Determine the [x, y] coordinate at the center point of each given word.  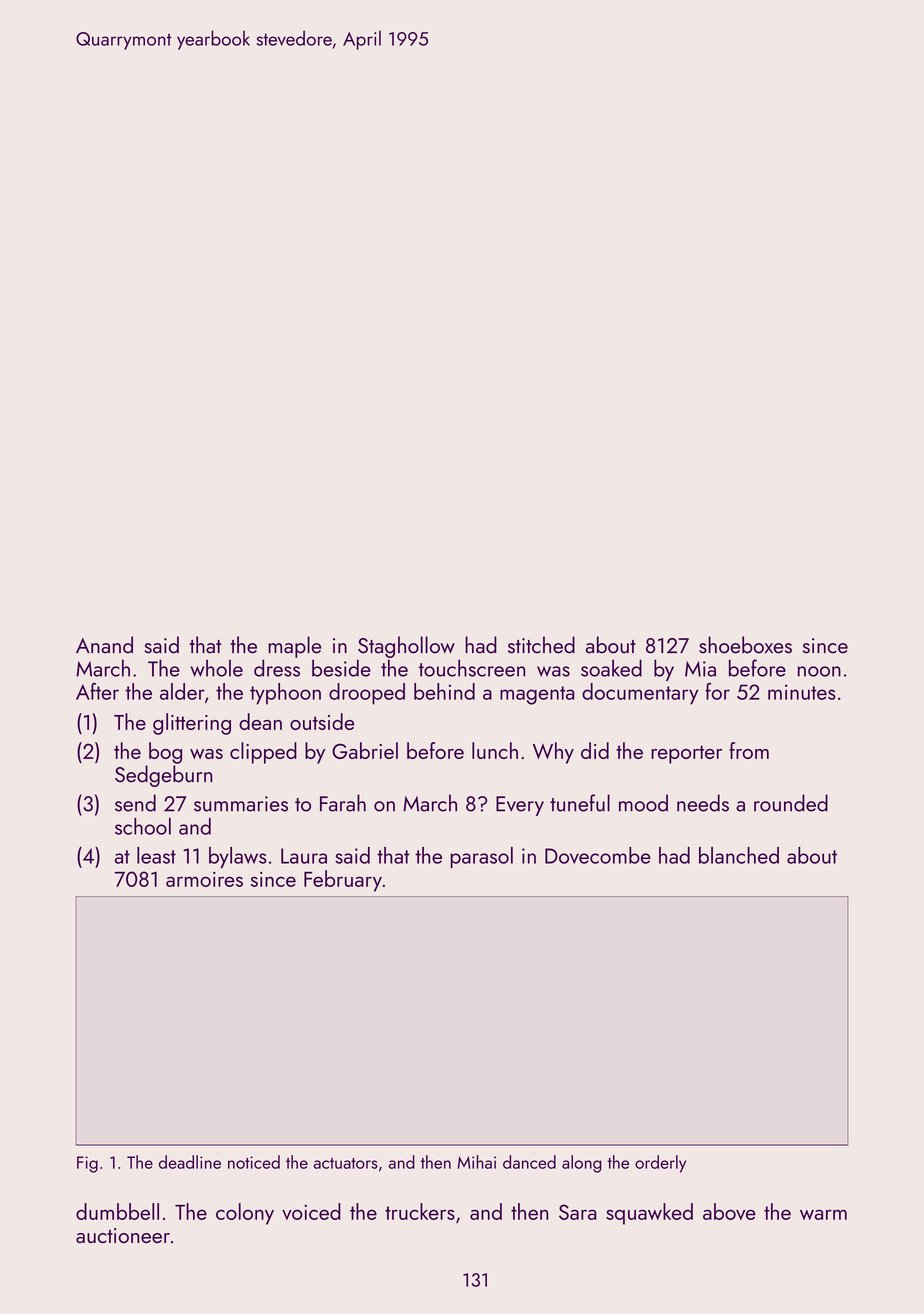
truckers [420, 1211]
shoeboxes [745, 645]
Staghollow [406, 647]
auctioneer [123, 1235]
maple [294, 647]
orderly [660, 1164]
